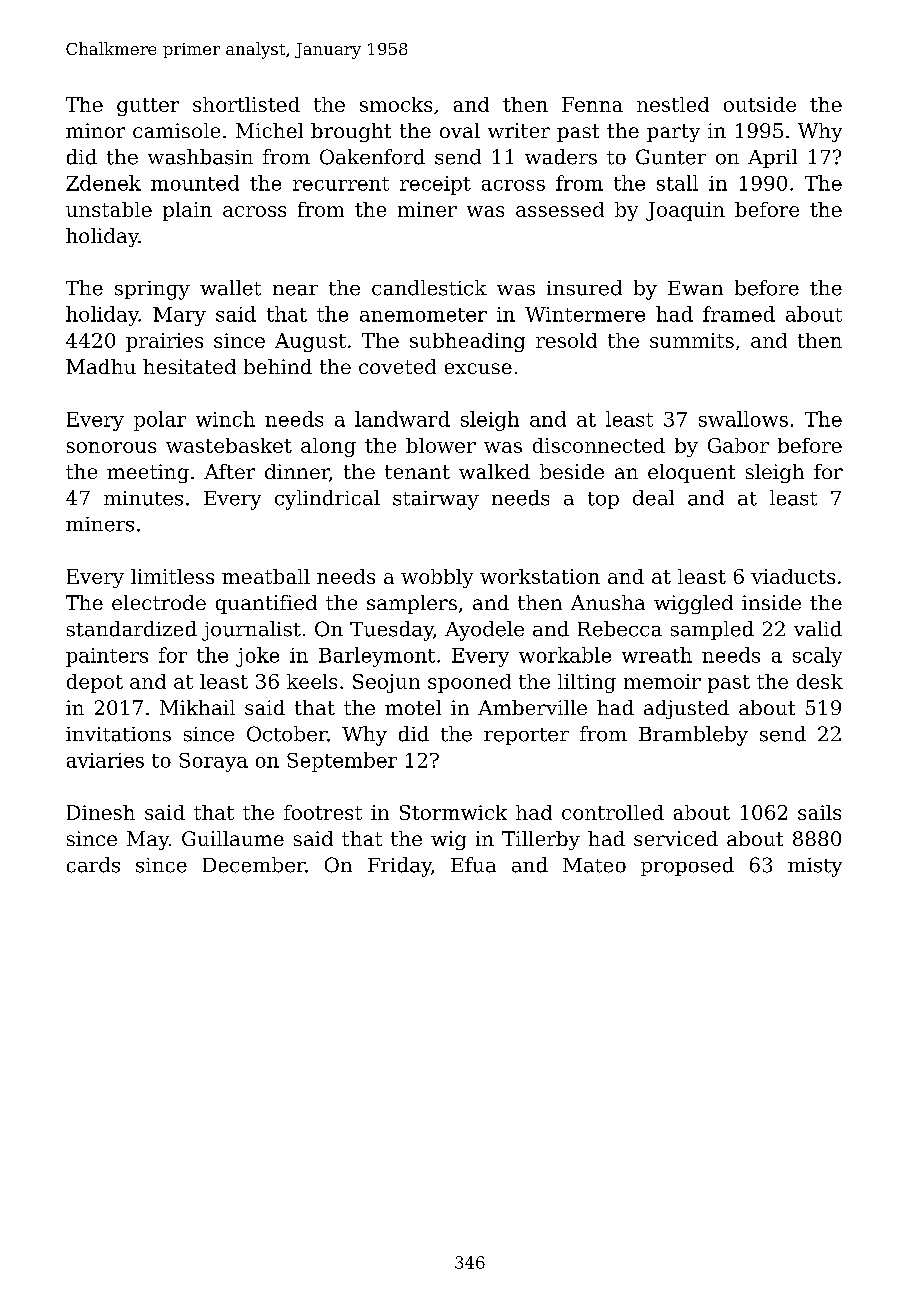 This document has width=908, height=1316. Describe the element at coordinates (760, 104) in the document. I see `outside` at that location.
